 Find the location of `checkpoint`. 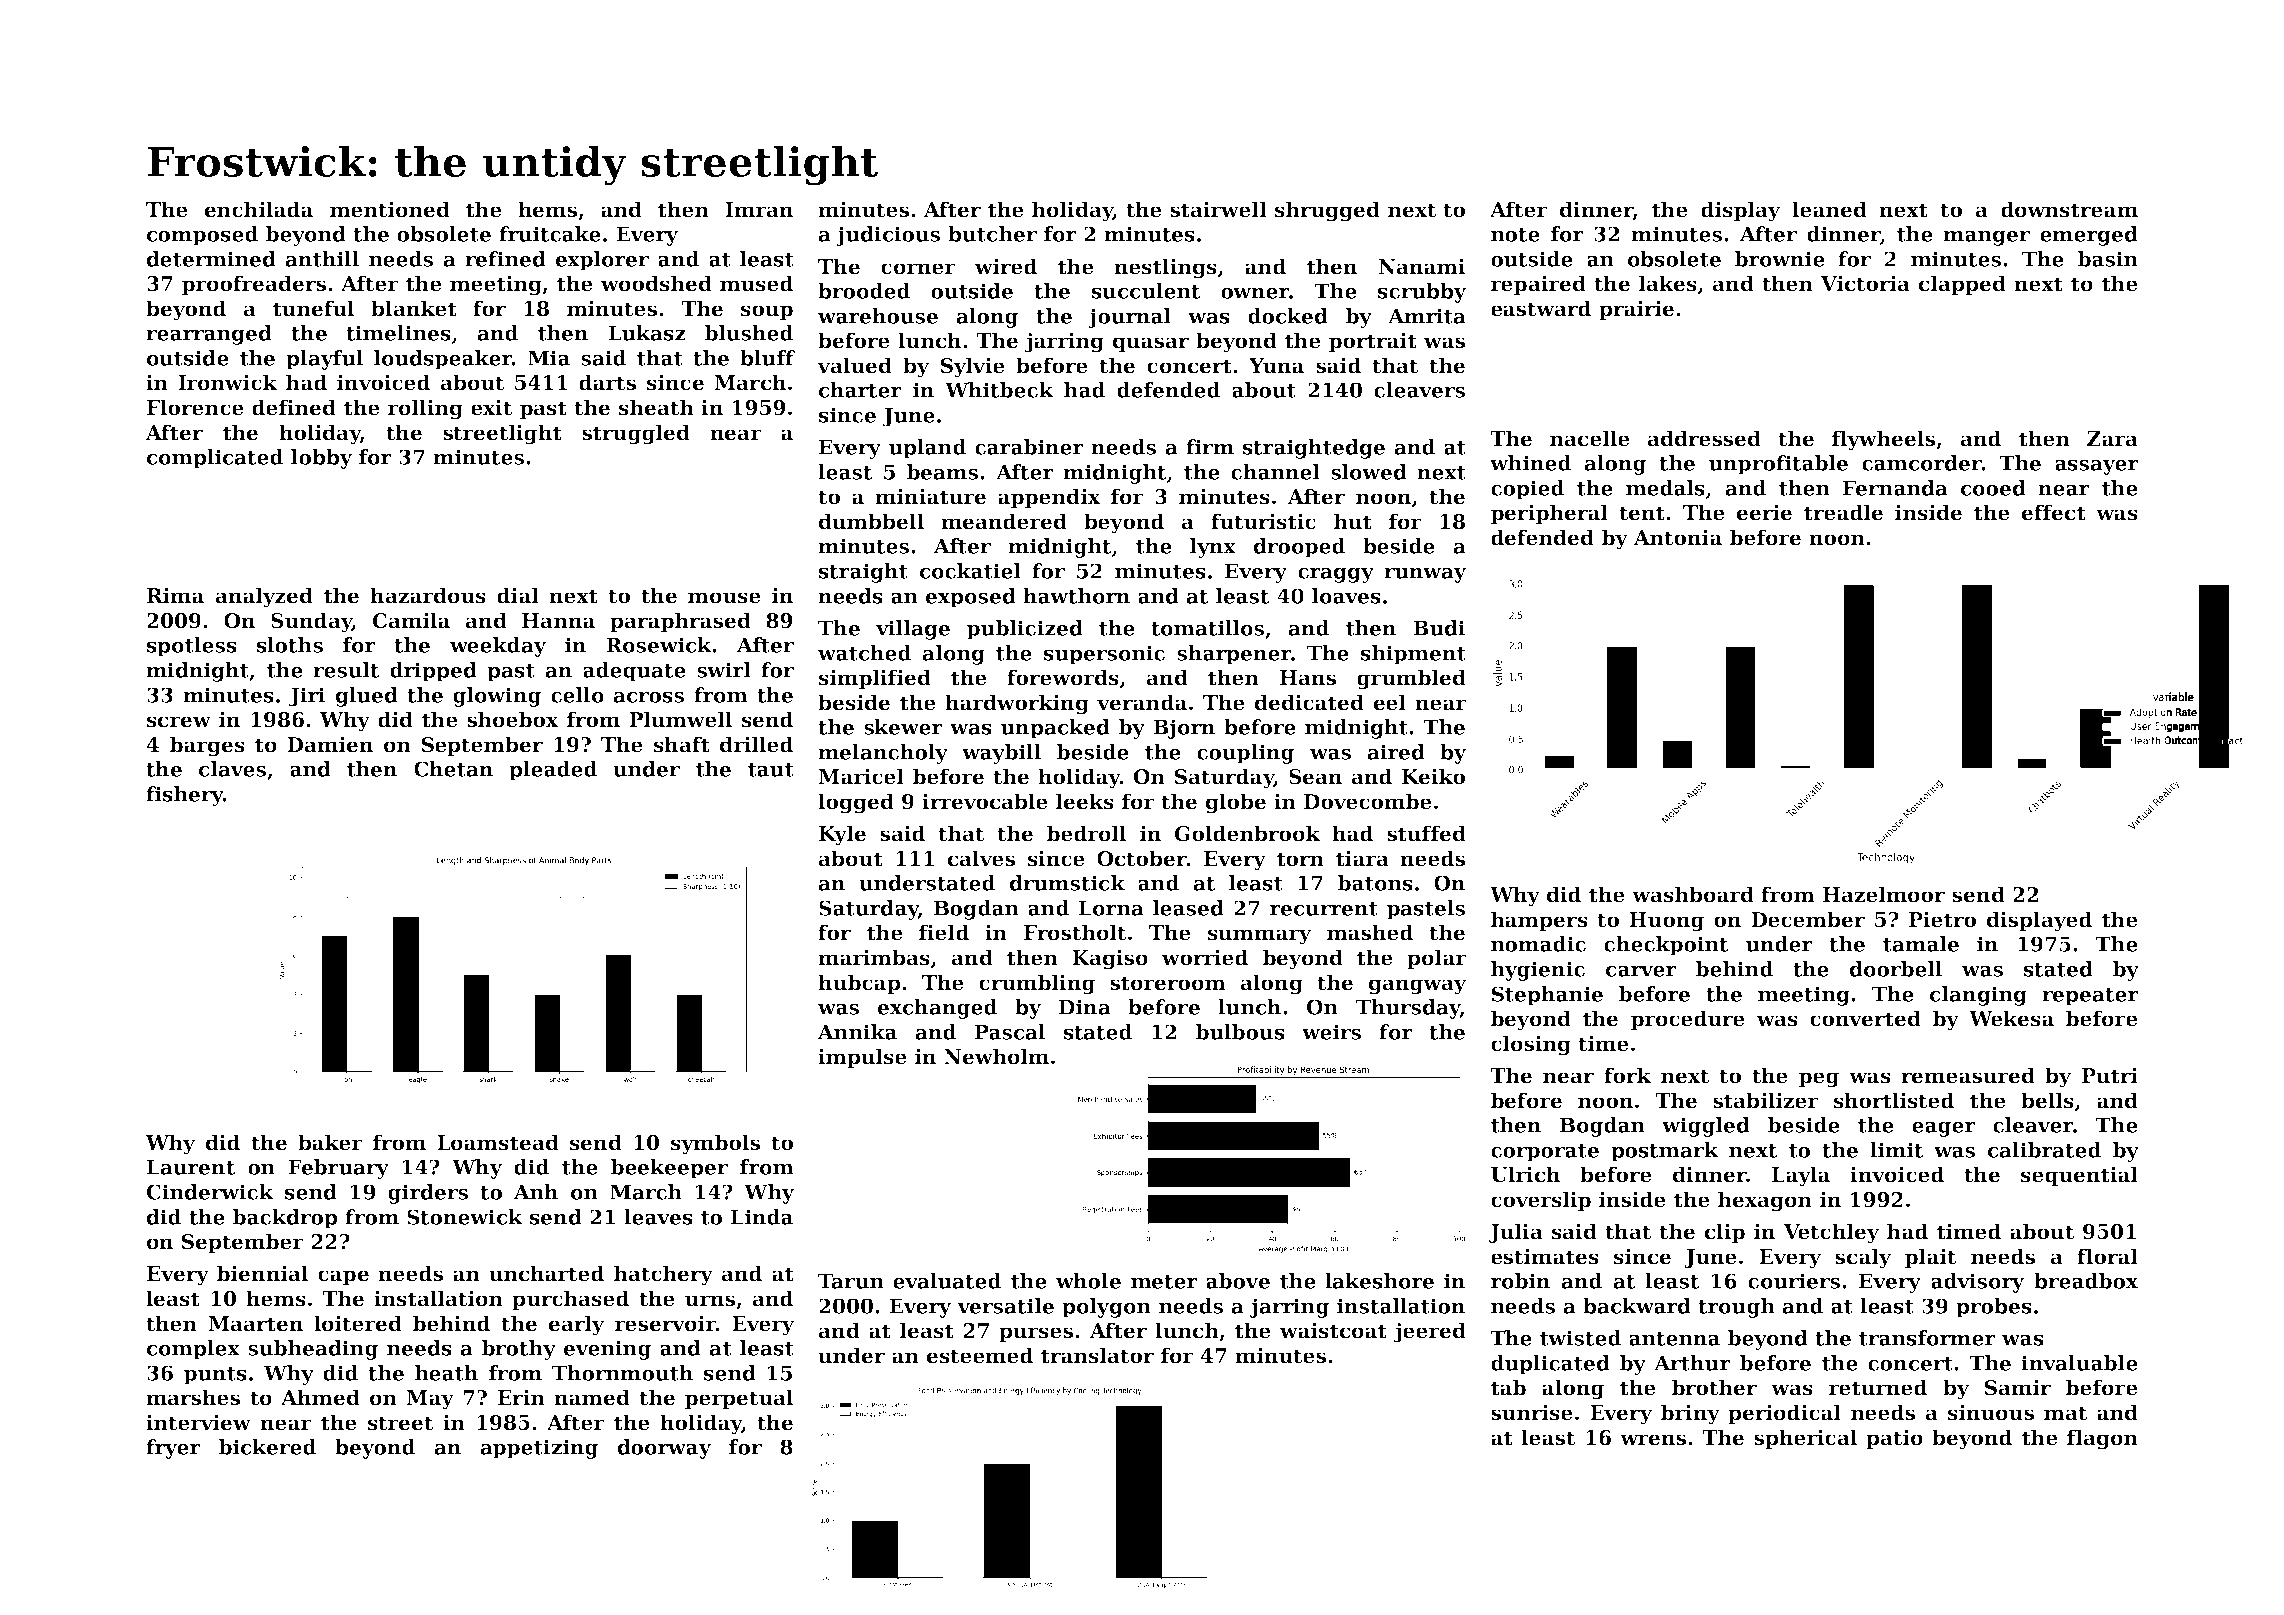

checkpoint is located at coordinates (1666, 946).
